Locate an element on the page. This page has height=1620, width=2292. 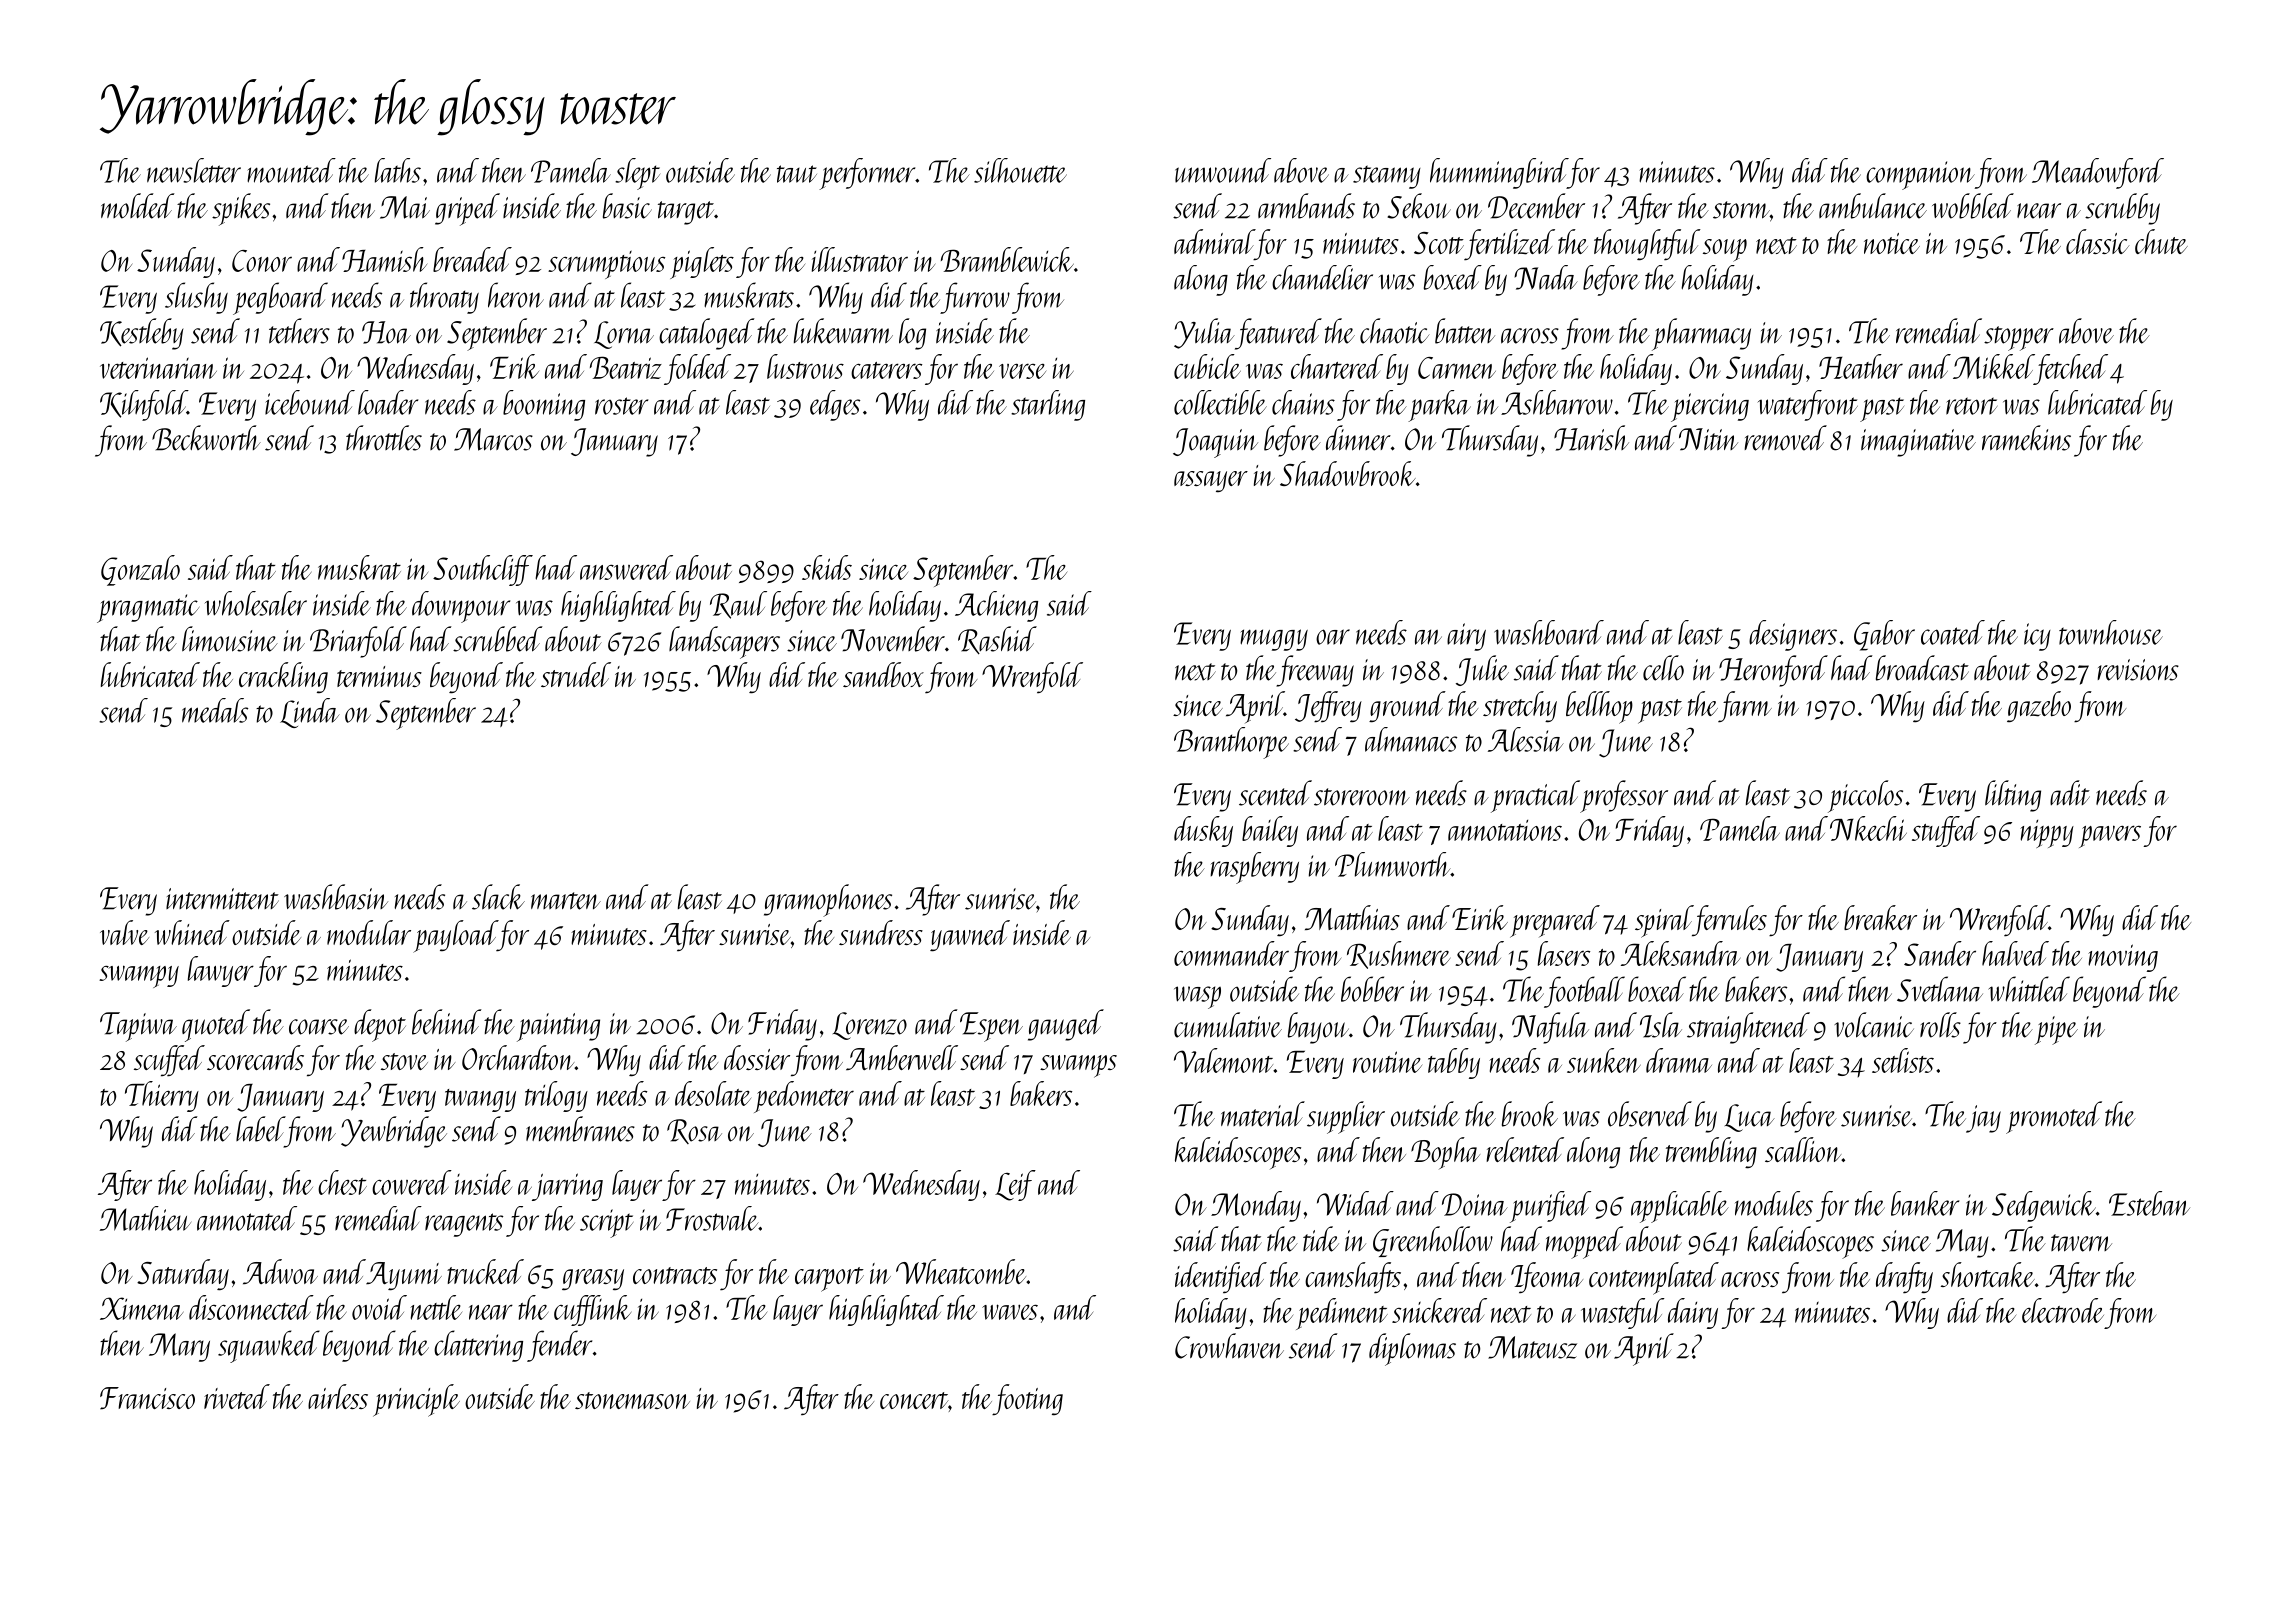
footing is located at coordinates (1027, 1400).
